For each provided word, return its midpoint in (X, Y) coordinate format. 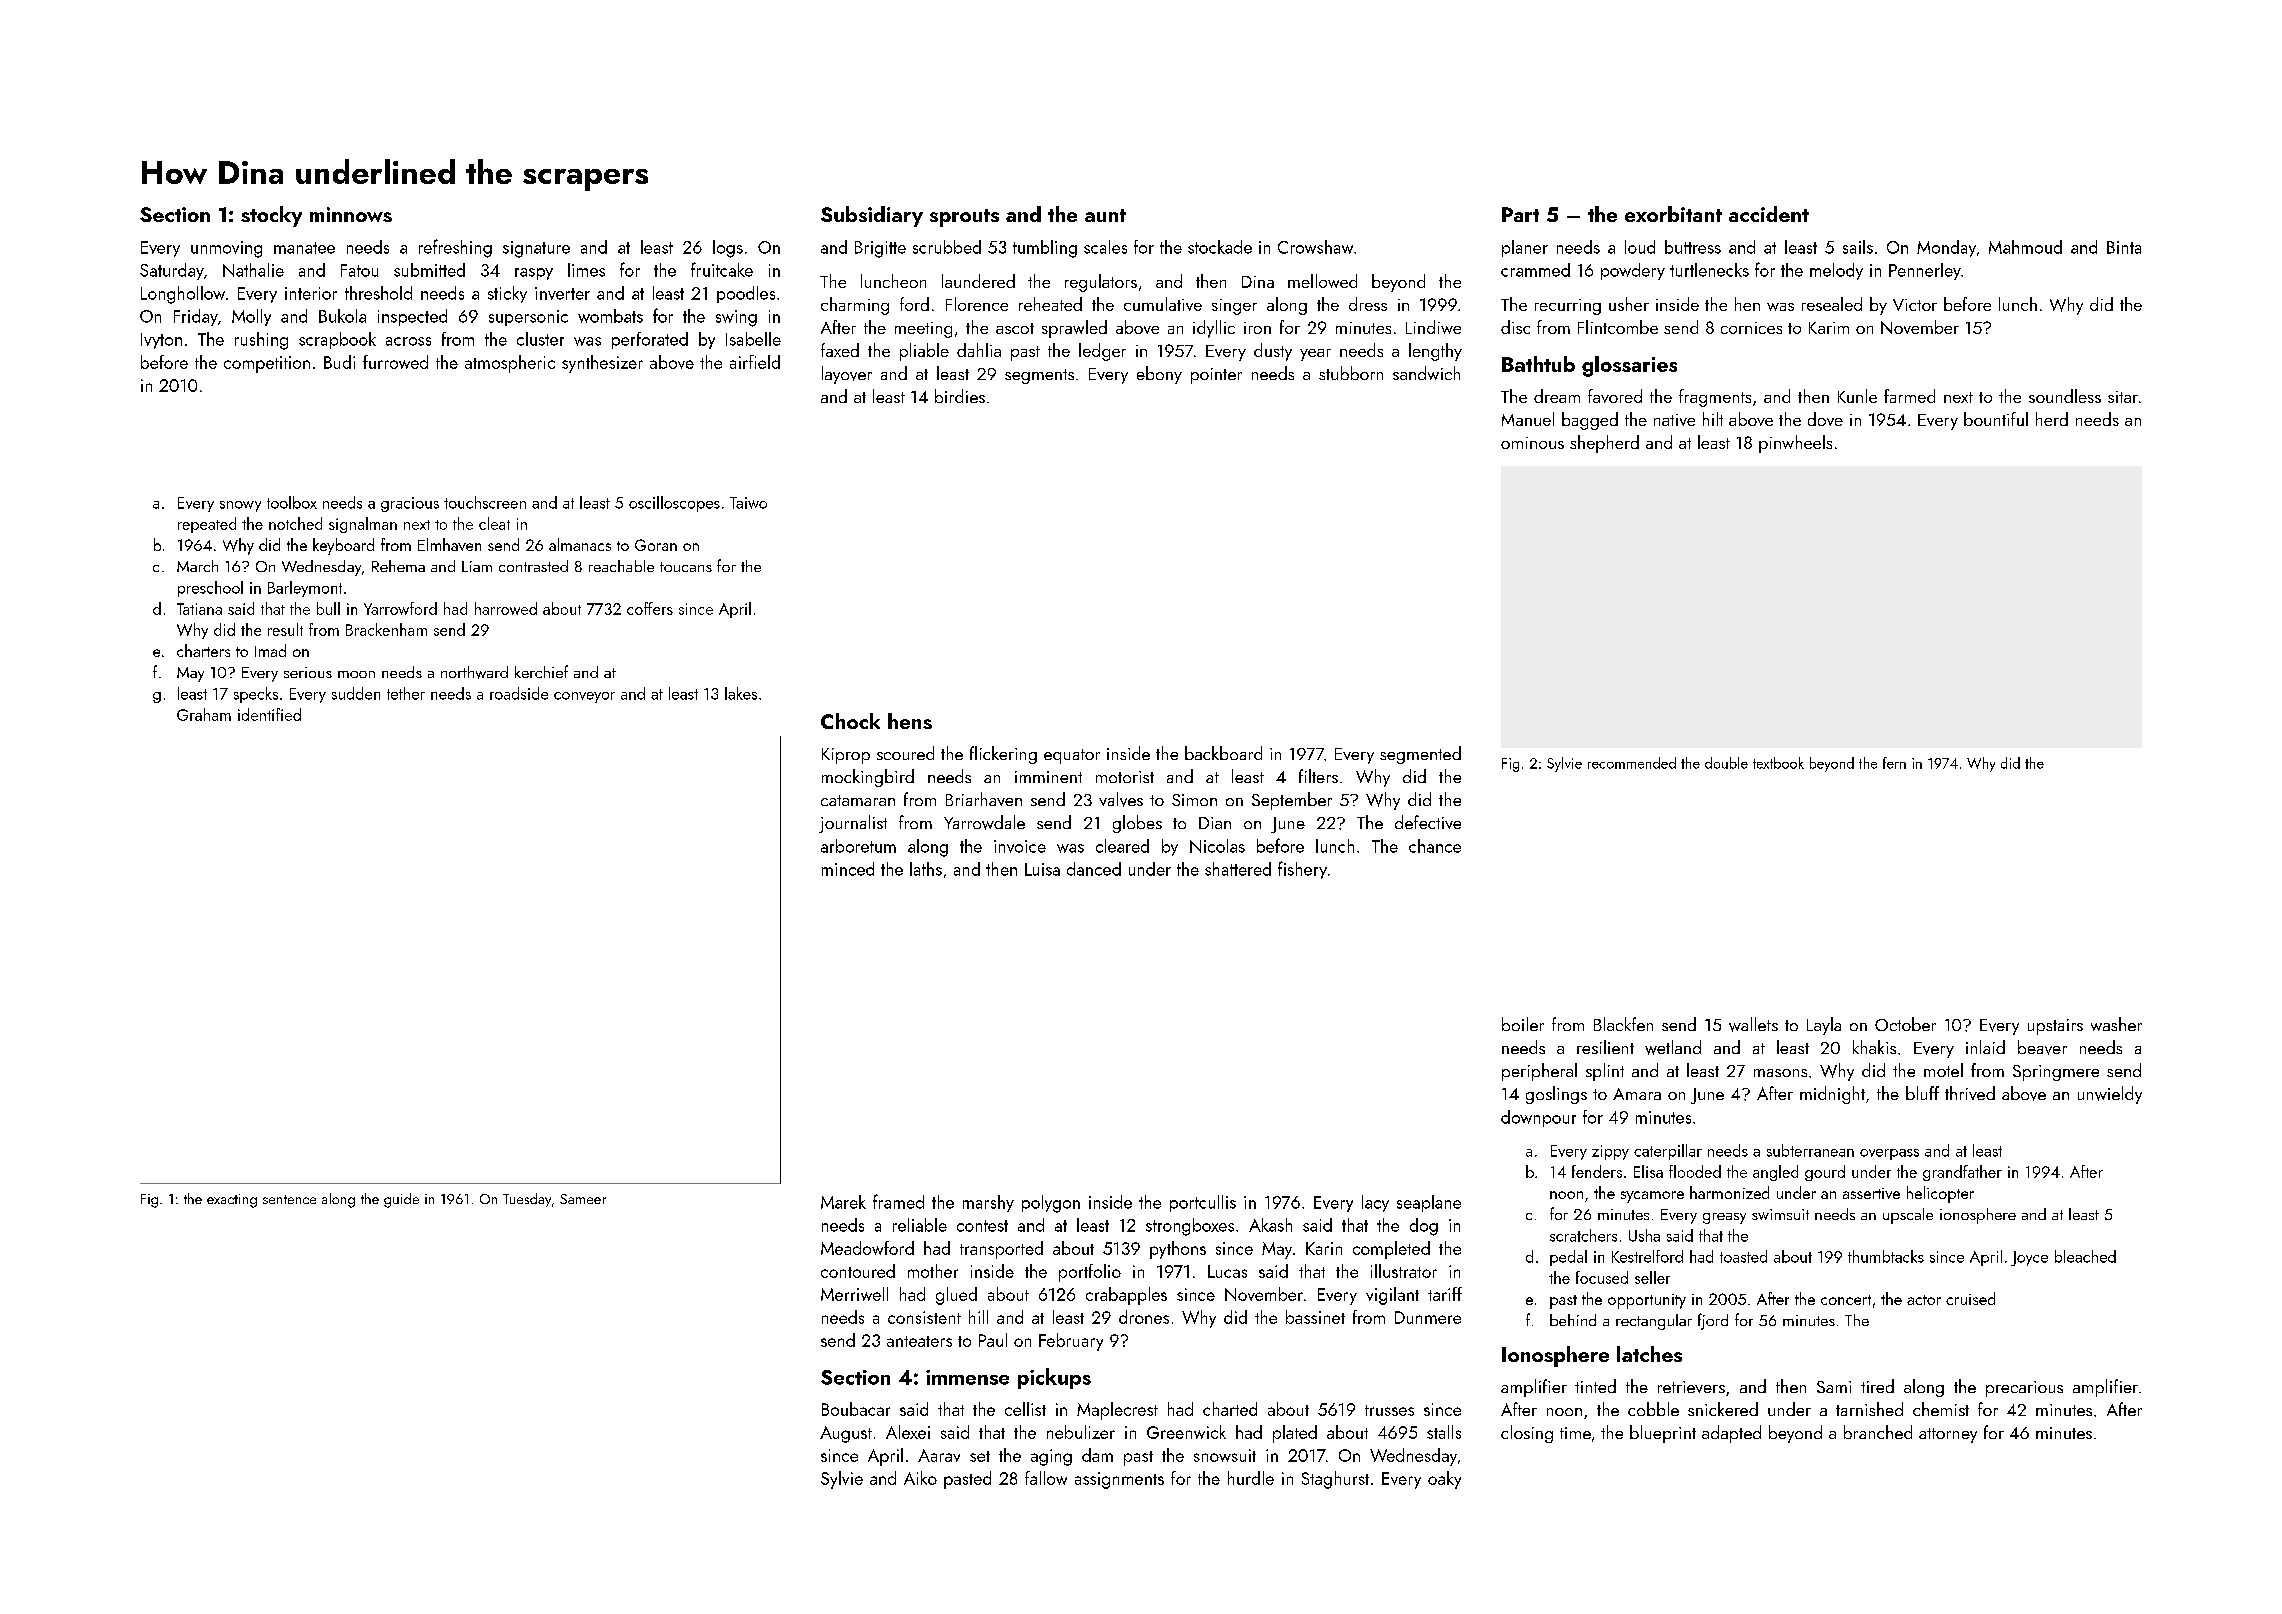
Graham (204, 714)
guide (401, 1200)
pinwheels (1795, 444)
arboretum (858, 846)
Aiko (920, 1478)
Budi (339, 362)
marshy (988, 1203)
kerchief (541, 671)
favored (1615, 396)
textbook (1778, 763)
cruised (1970, 1298)
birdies (960, 396)
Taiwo (748, 503)
